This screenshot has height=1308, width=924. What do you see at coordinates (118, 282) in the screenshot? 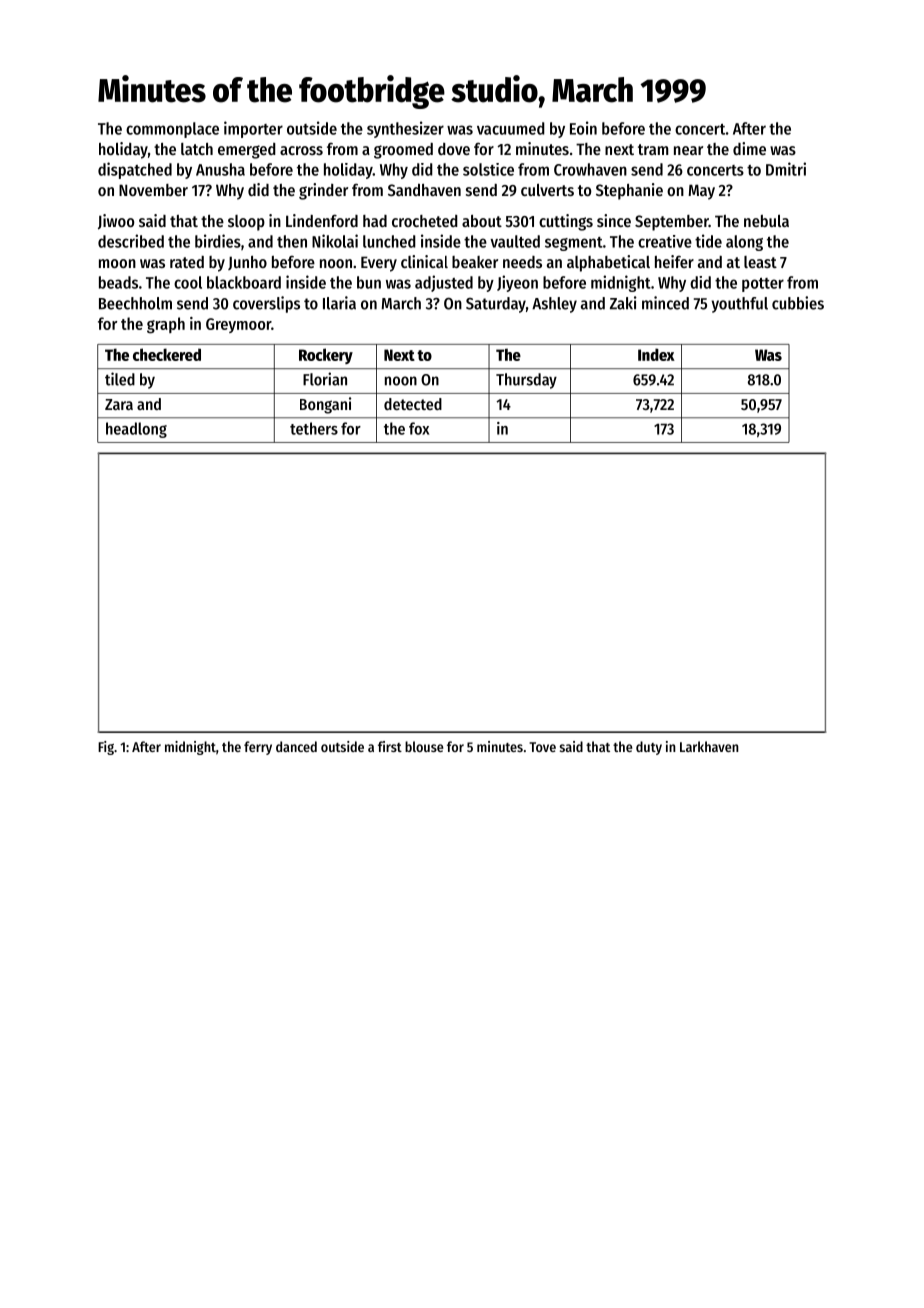
I see `beads` at bounding box center [118, 282].
